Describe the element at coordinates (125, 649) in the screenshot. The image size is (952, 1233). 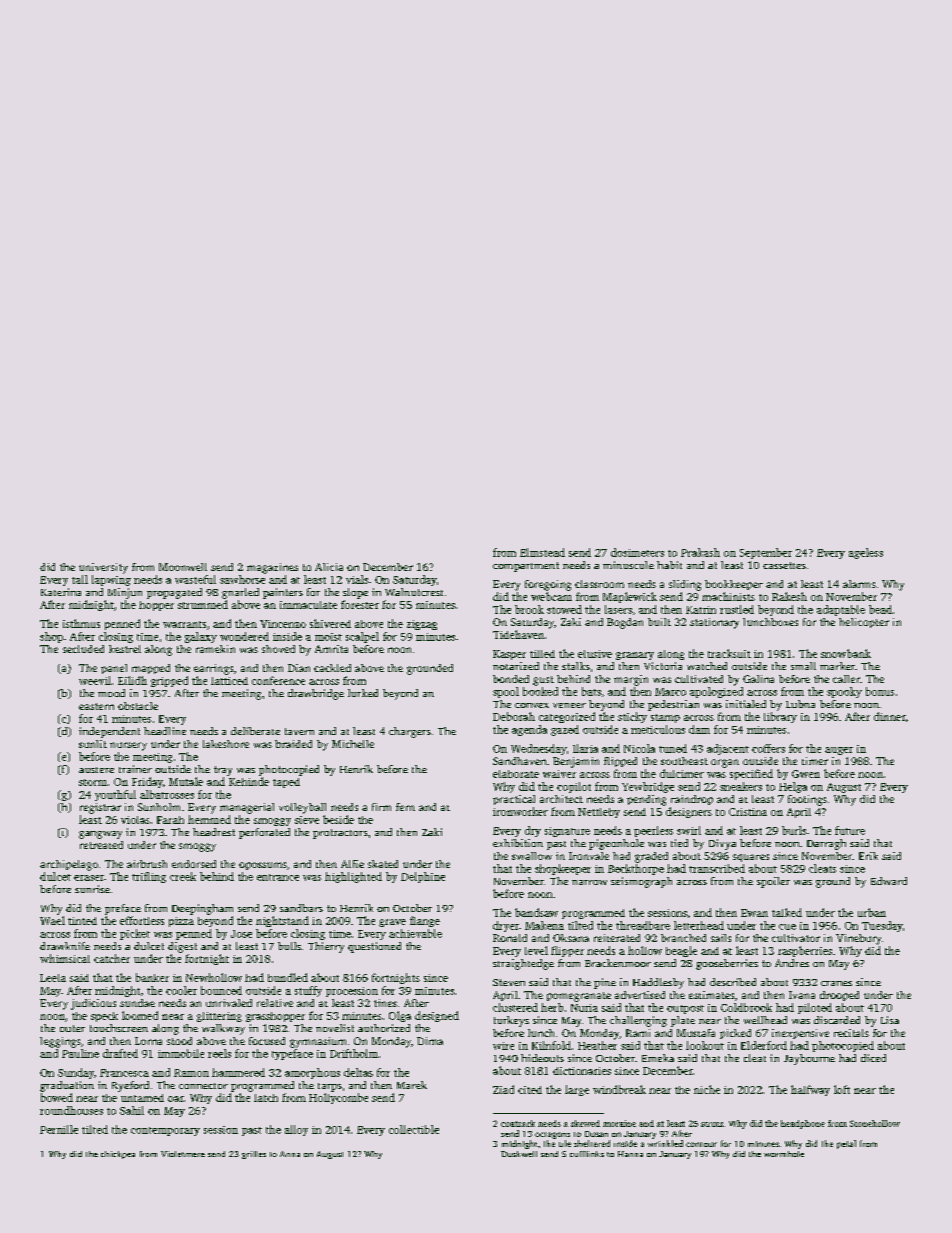
I see `kestrel` at that location.
